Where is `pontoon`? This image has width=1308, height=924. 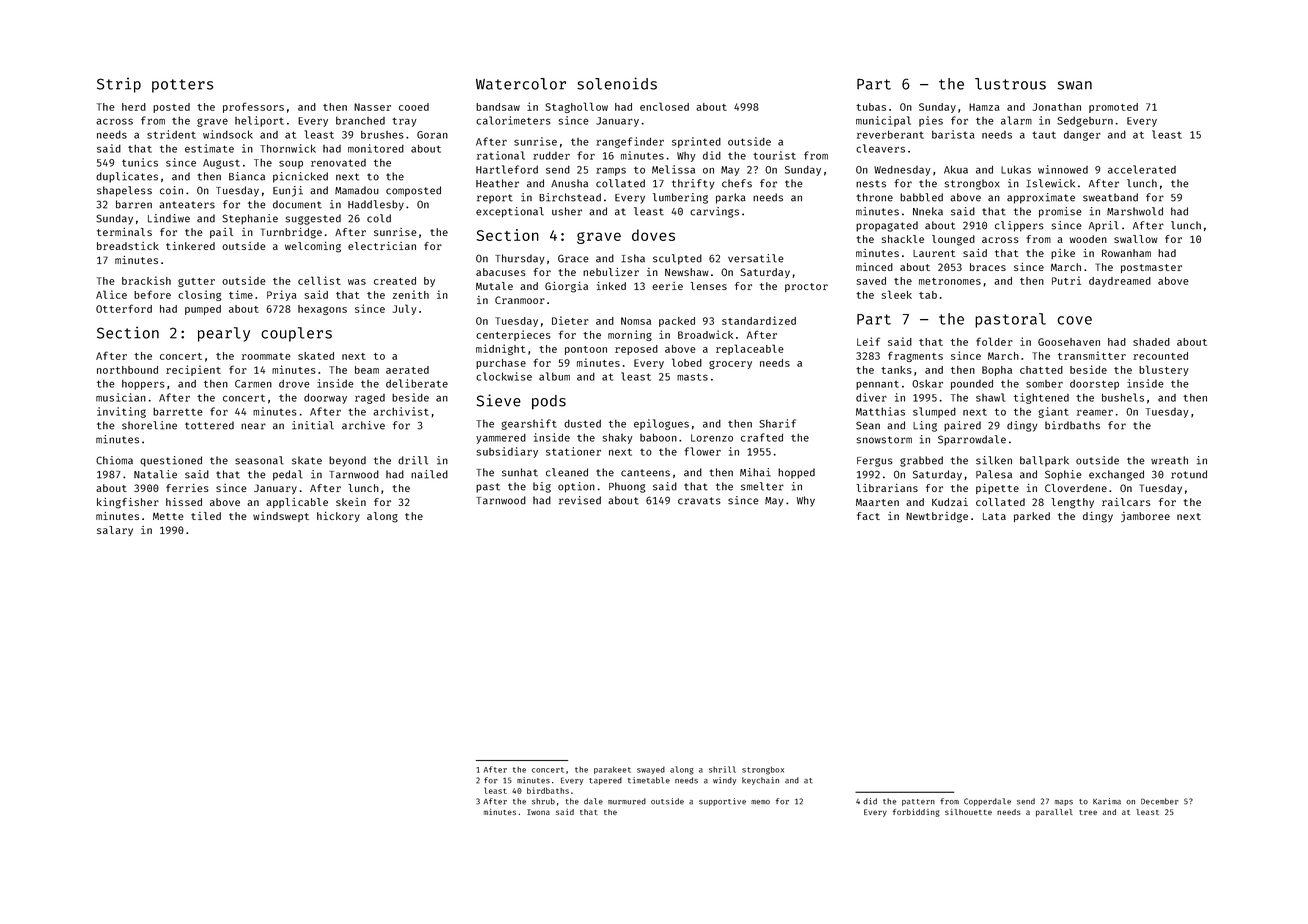 pontoon is located at coordinates (586, 350).
